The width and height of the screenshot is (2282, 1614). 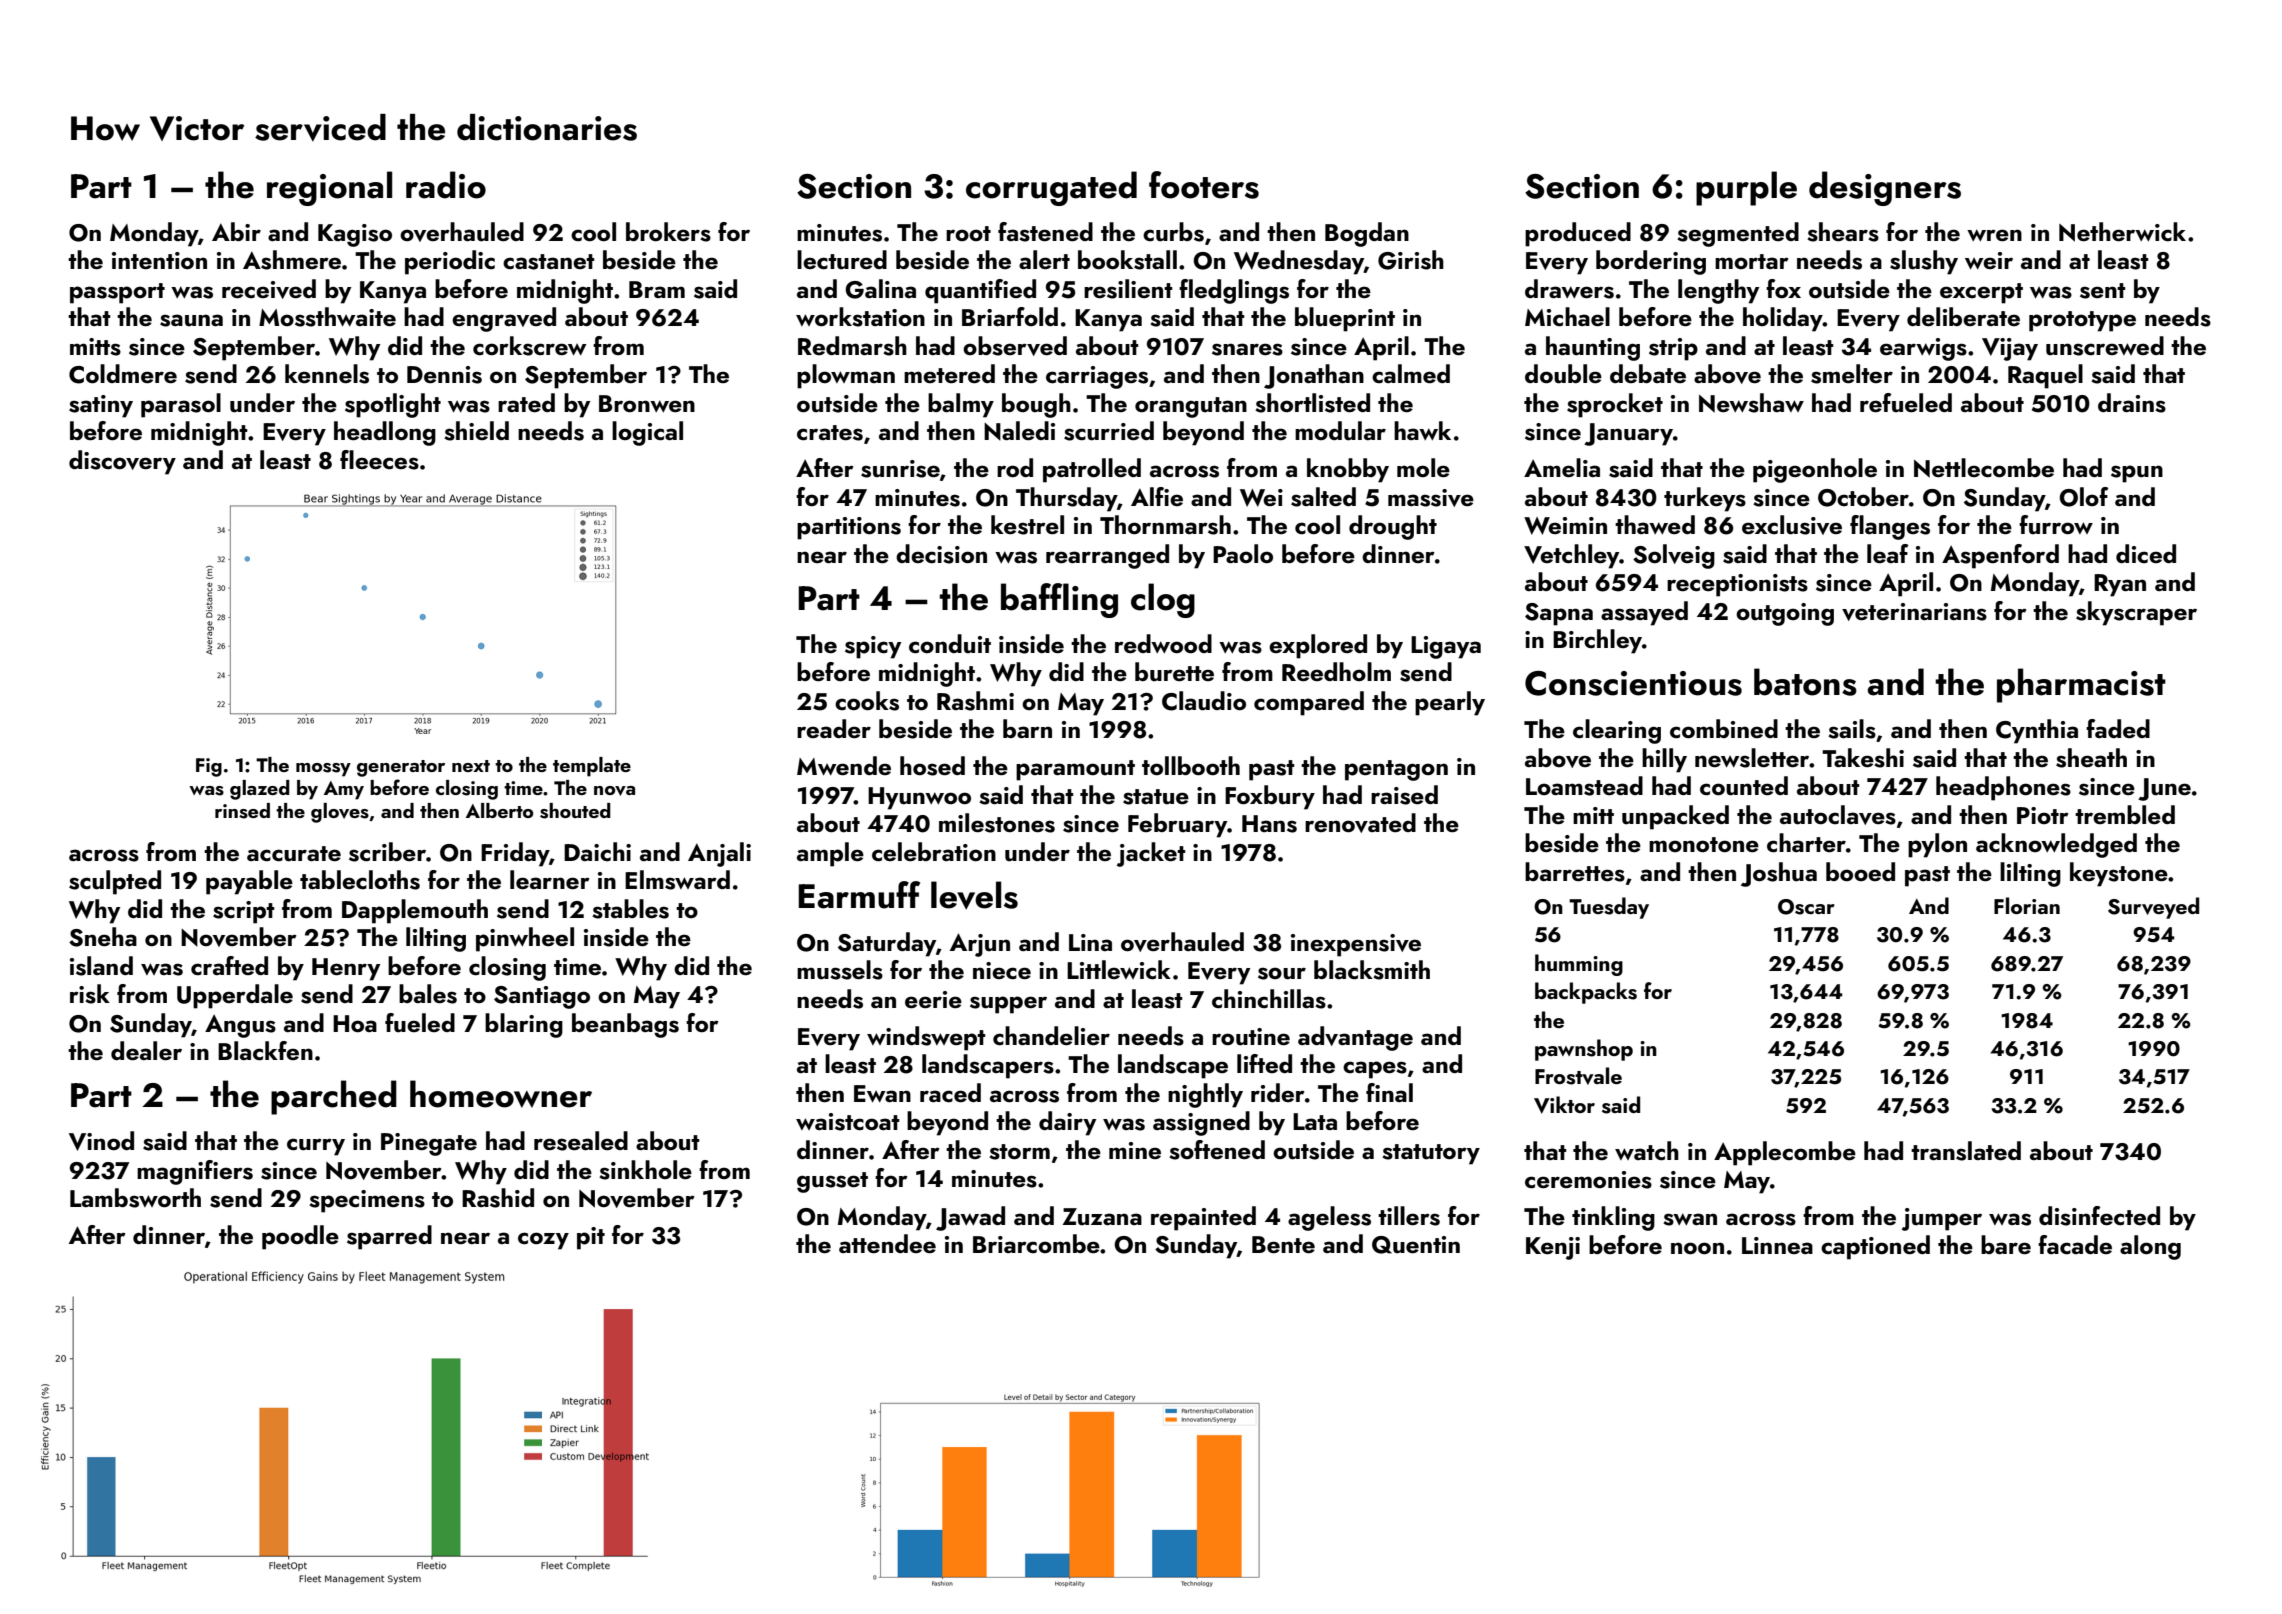 I want to click on barrettes, so click(x=1575, y=872).
